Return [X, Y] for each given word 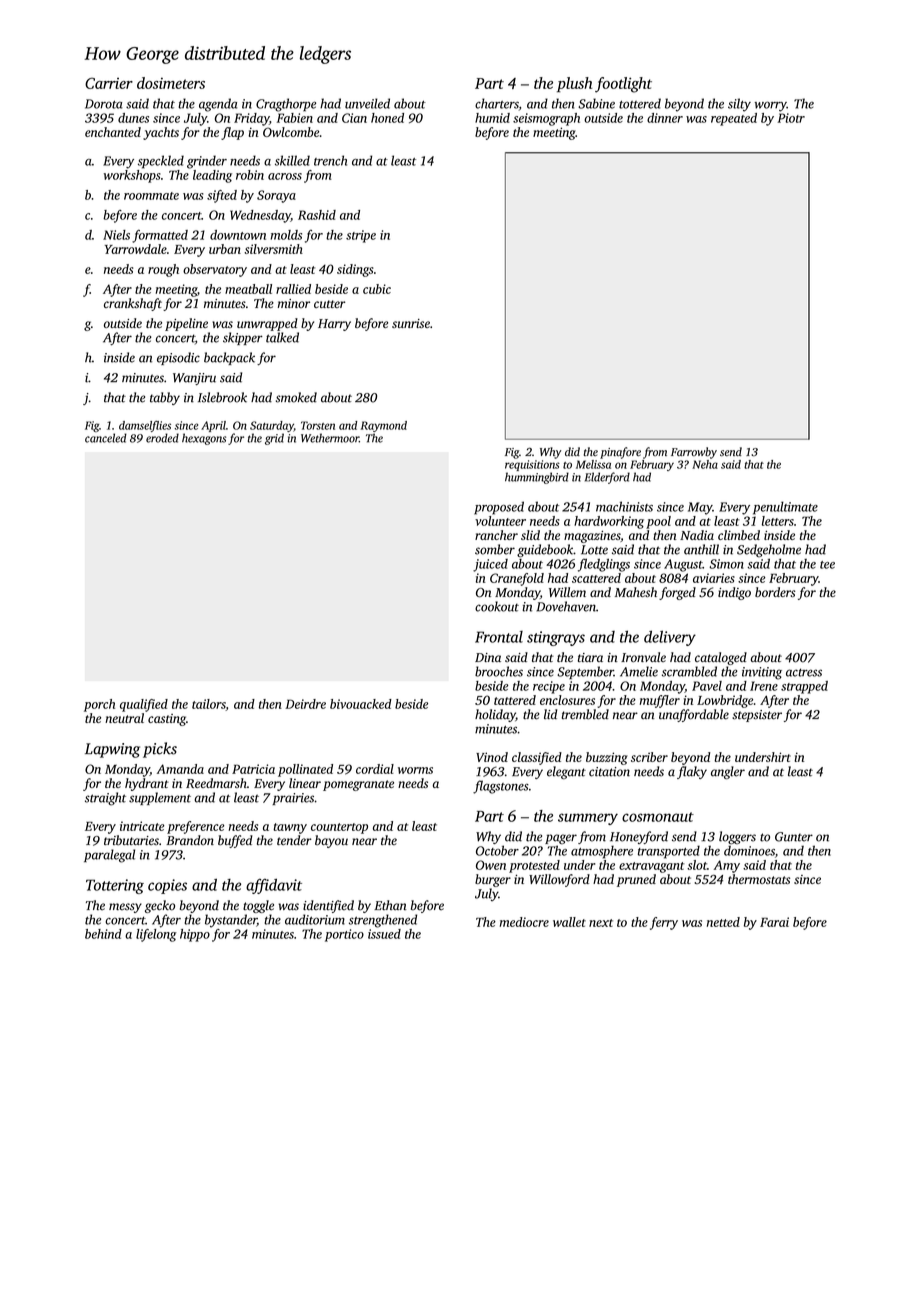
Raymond [384, 426]
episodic [178, 358]
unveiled [367, 103]
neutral [124, 718]
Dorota [104, 104]
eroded [162, 438]
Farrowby [694, 453]
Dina [488, 657]
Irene [764, 686]
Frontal [499, 637]
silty [739, 105]
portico [344, 935]
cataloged [721, 658]
